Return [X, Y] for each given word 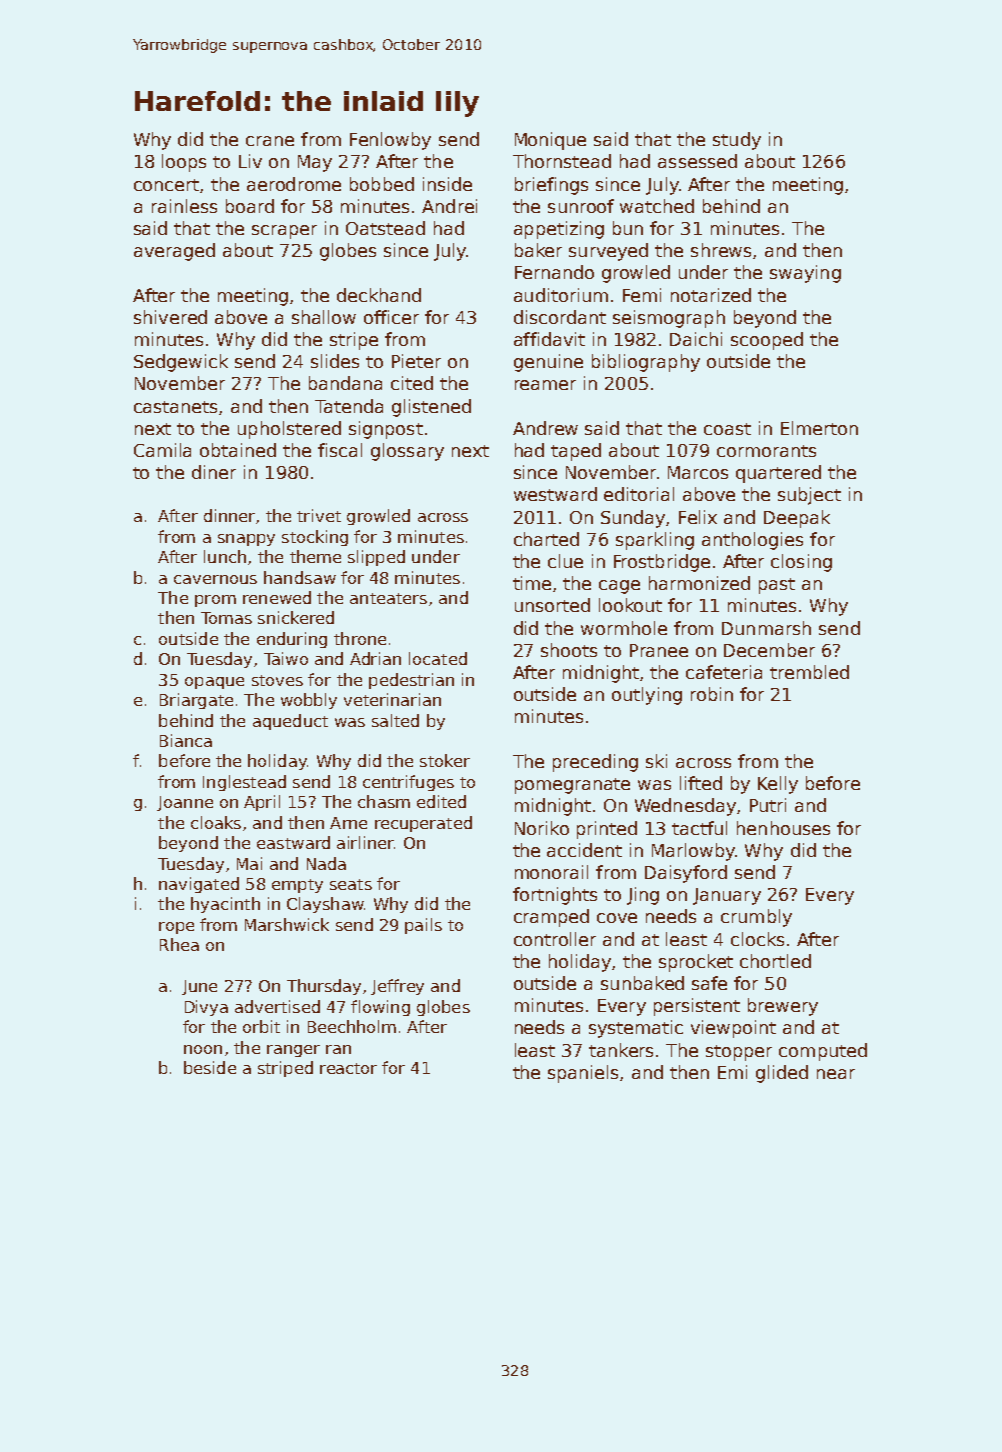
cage [619, 587]
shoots [569, 650]
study [737, 141]
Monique [550, 141]
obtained [238, 450]
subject [809, 496]
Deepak [797, 519]
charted [546, 539]
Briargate [196, 701]
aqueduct [290, 722]
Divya [206, 1008]
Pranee [659, 650]
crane [270, 141]
